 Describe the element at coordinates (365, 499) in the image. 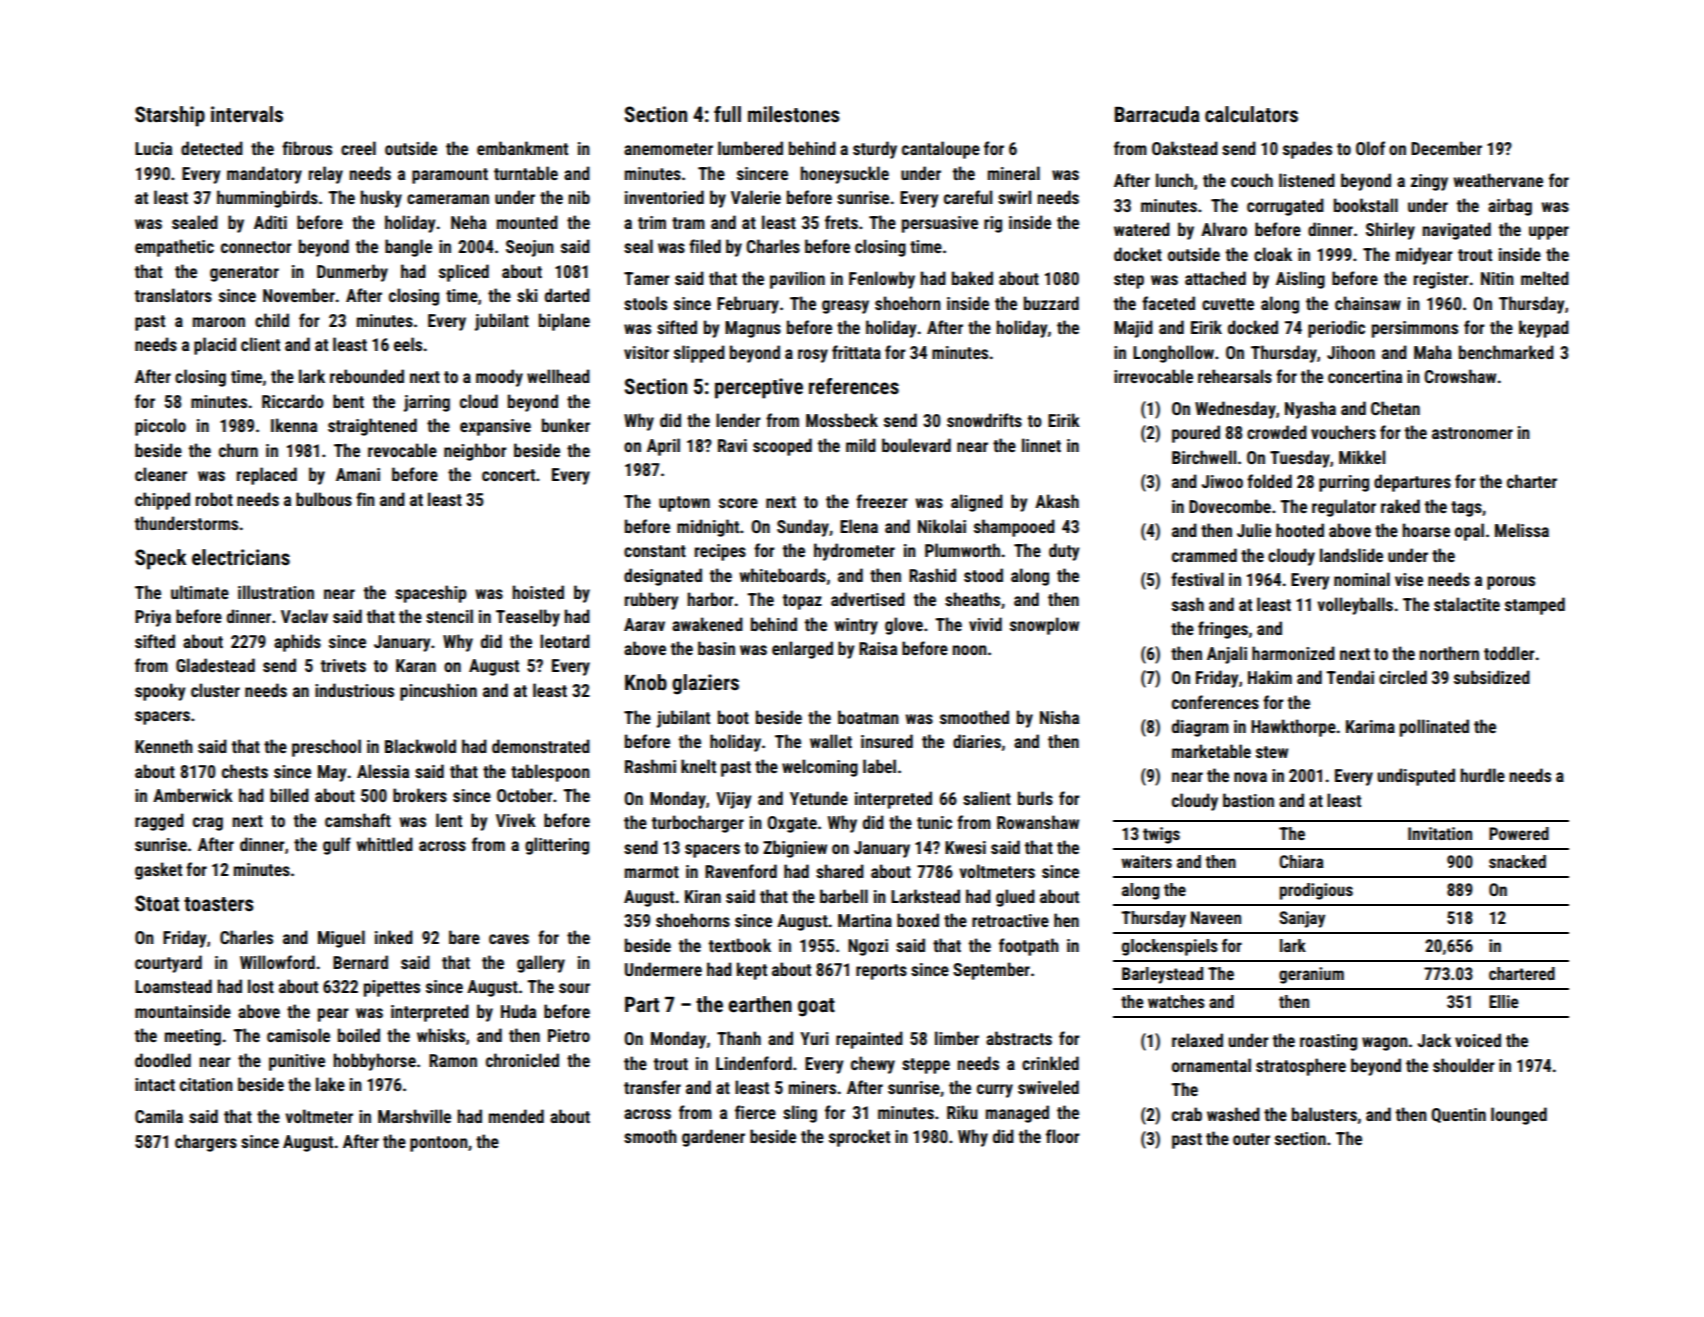

I see `fin` at that location.
